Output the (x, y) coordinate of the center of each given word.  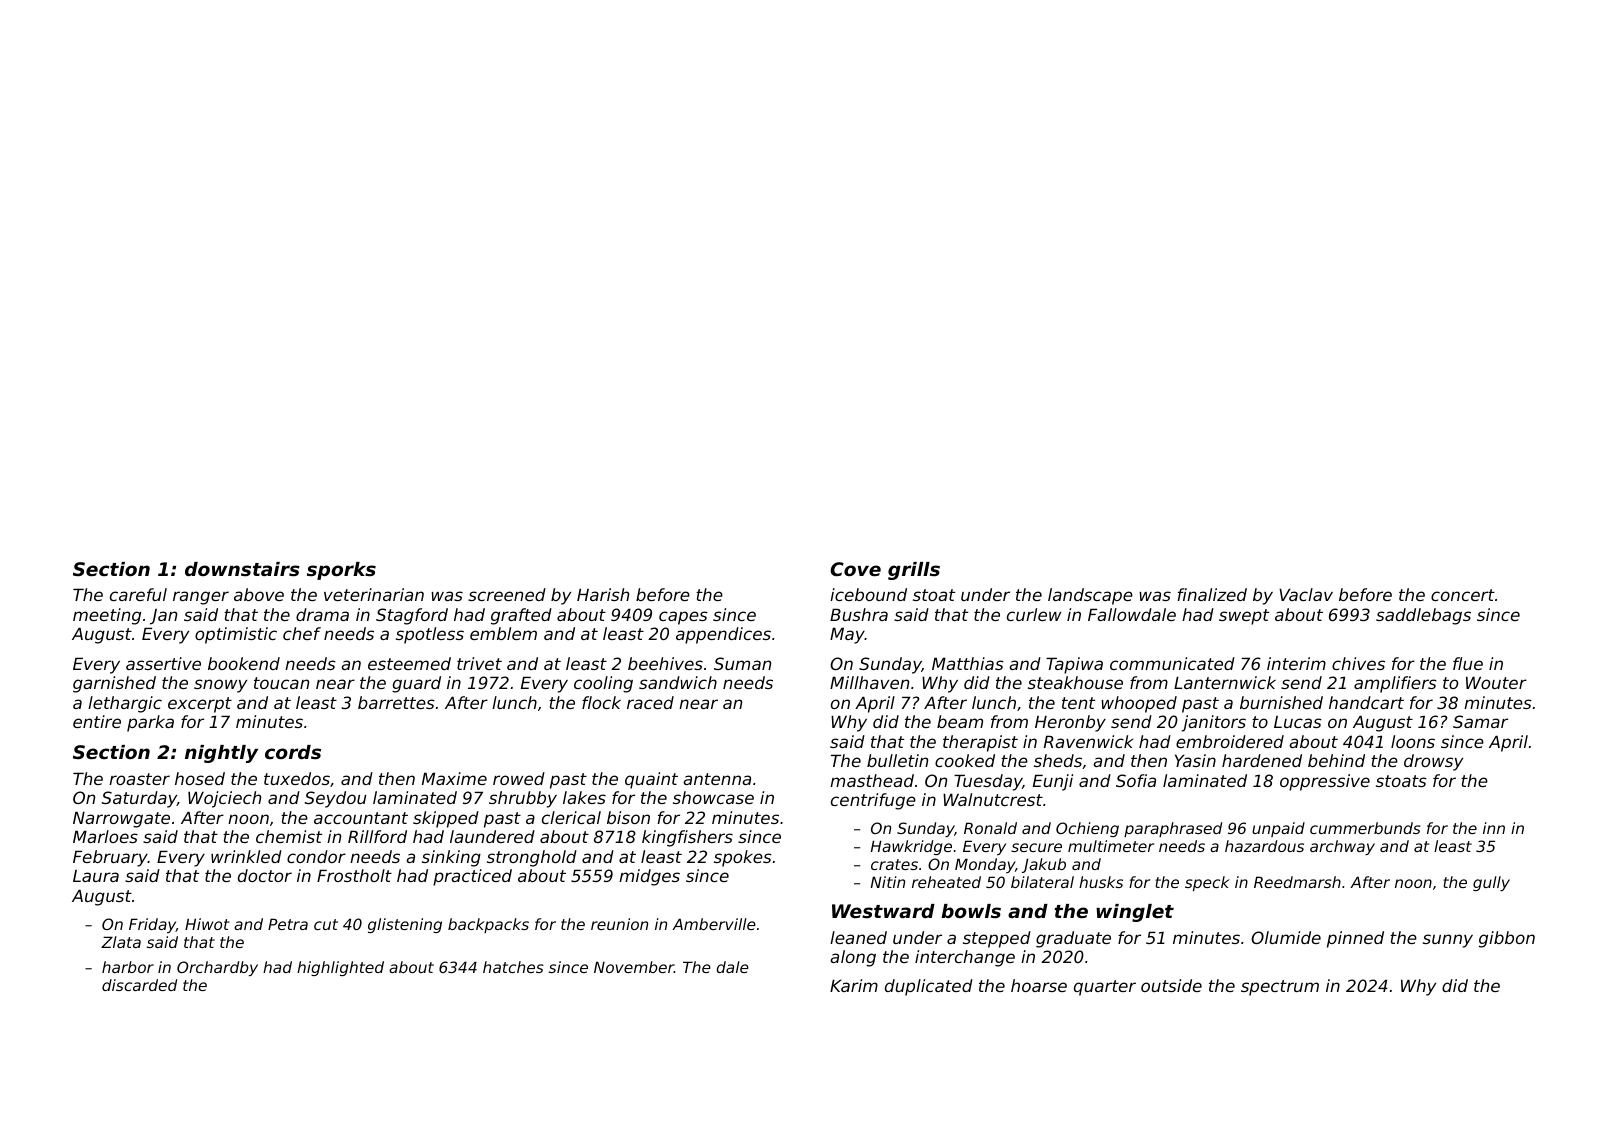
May (847, 635)
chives (1358, 663)
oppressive (1325, 782)
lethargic (125, 704)
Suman (742, 663)
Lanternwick (1225, 682)
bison (628, 817)
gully (1491, 883)
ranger (201, 598)
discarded (139, 985)
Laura (96, 876)
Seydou (336, 799)
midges (649, 877)
